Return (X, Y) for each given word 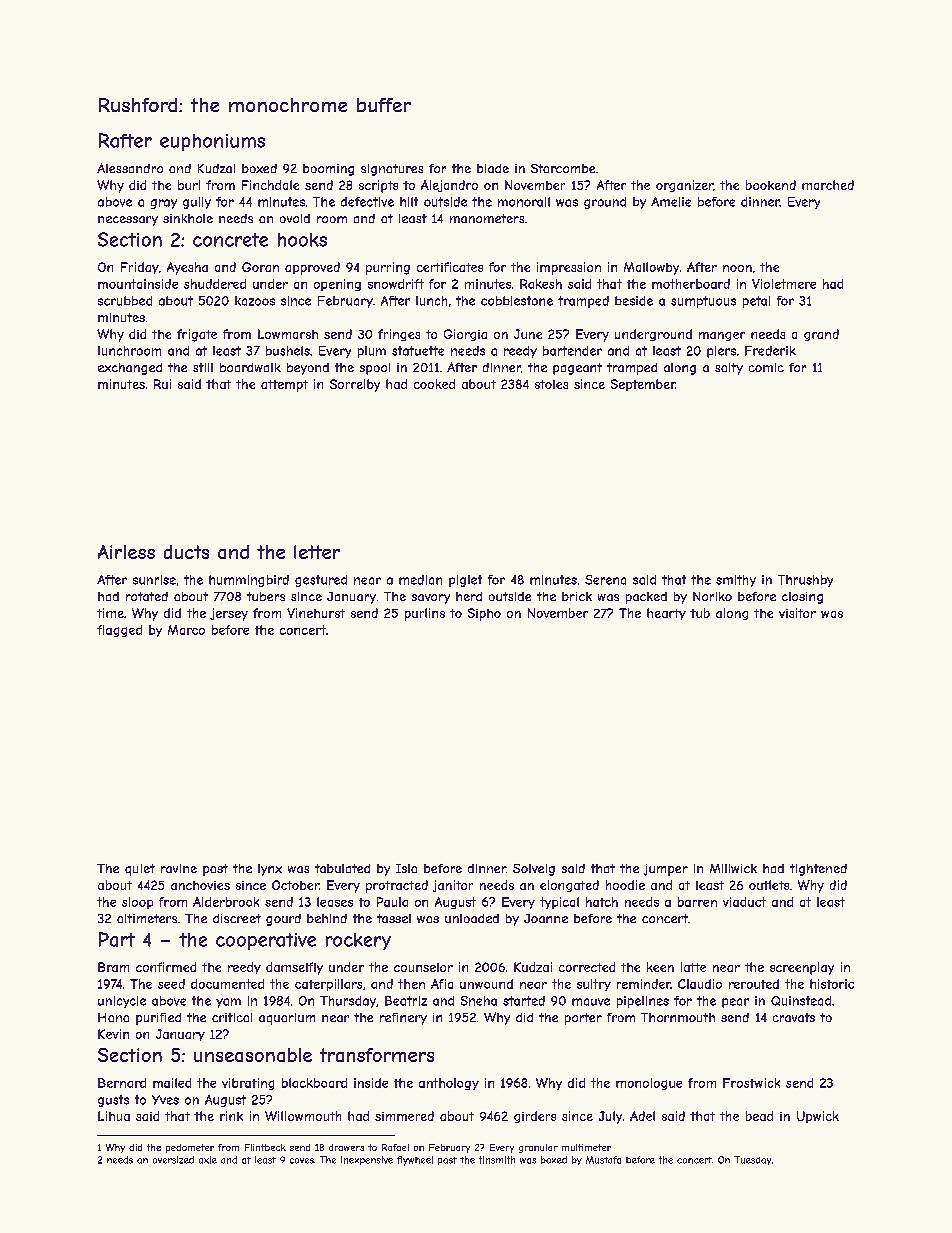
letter (317, 552)
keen (660, 967)
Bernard (122, 1083)
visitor (797, 613)
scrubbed (125, 301)
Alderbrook (226, 902)
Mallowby (651, 268)
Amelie (671, 202)
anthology (449, 1084)
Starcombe (563, 168)
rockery (358, 941)
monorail (524, 202)
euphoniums (212, 142)
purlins (425, 614)
